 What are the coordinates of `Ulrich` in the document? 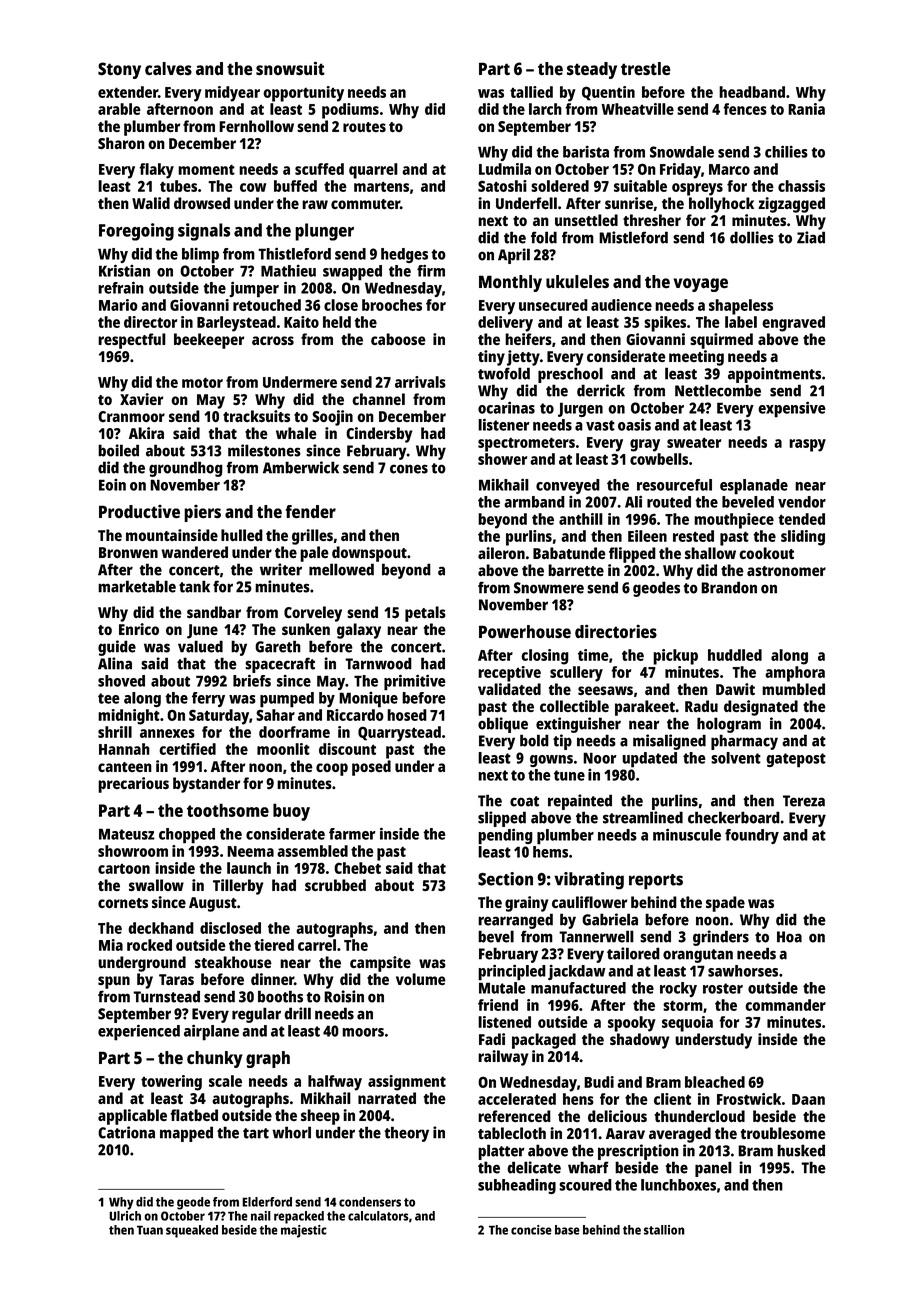 It's located at (125, 1216).
